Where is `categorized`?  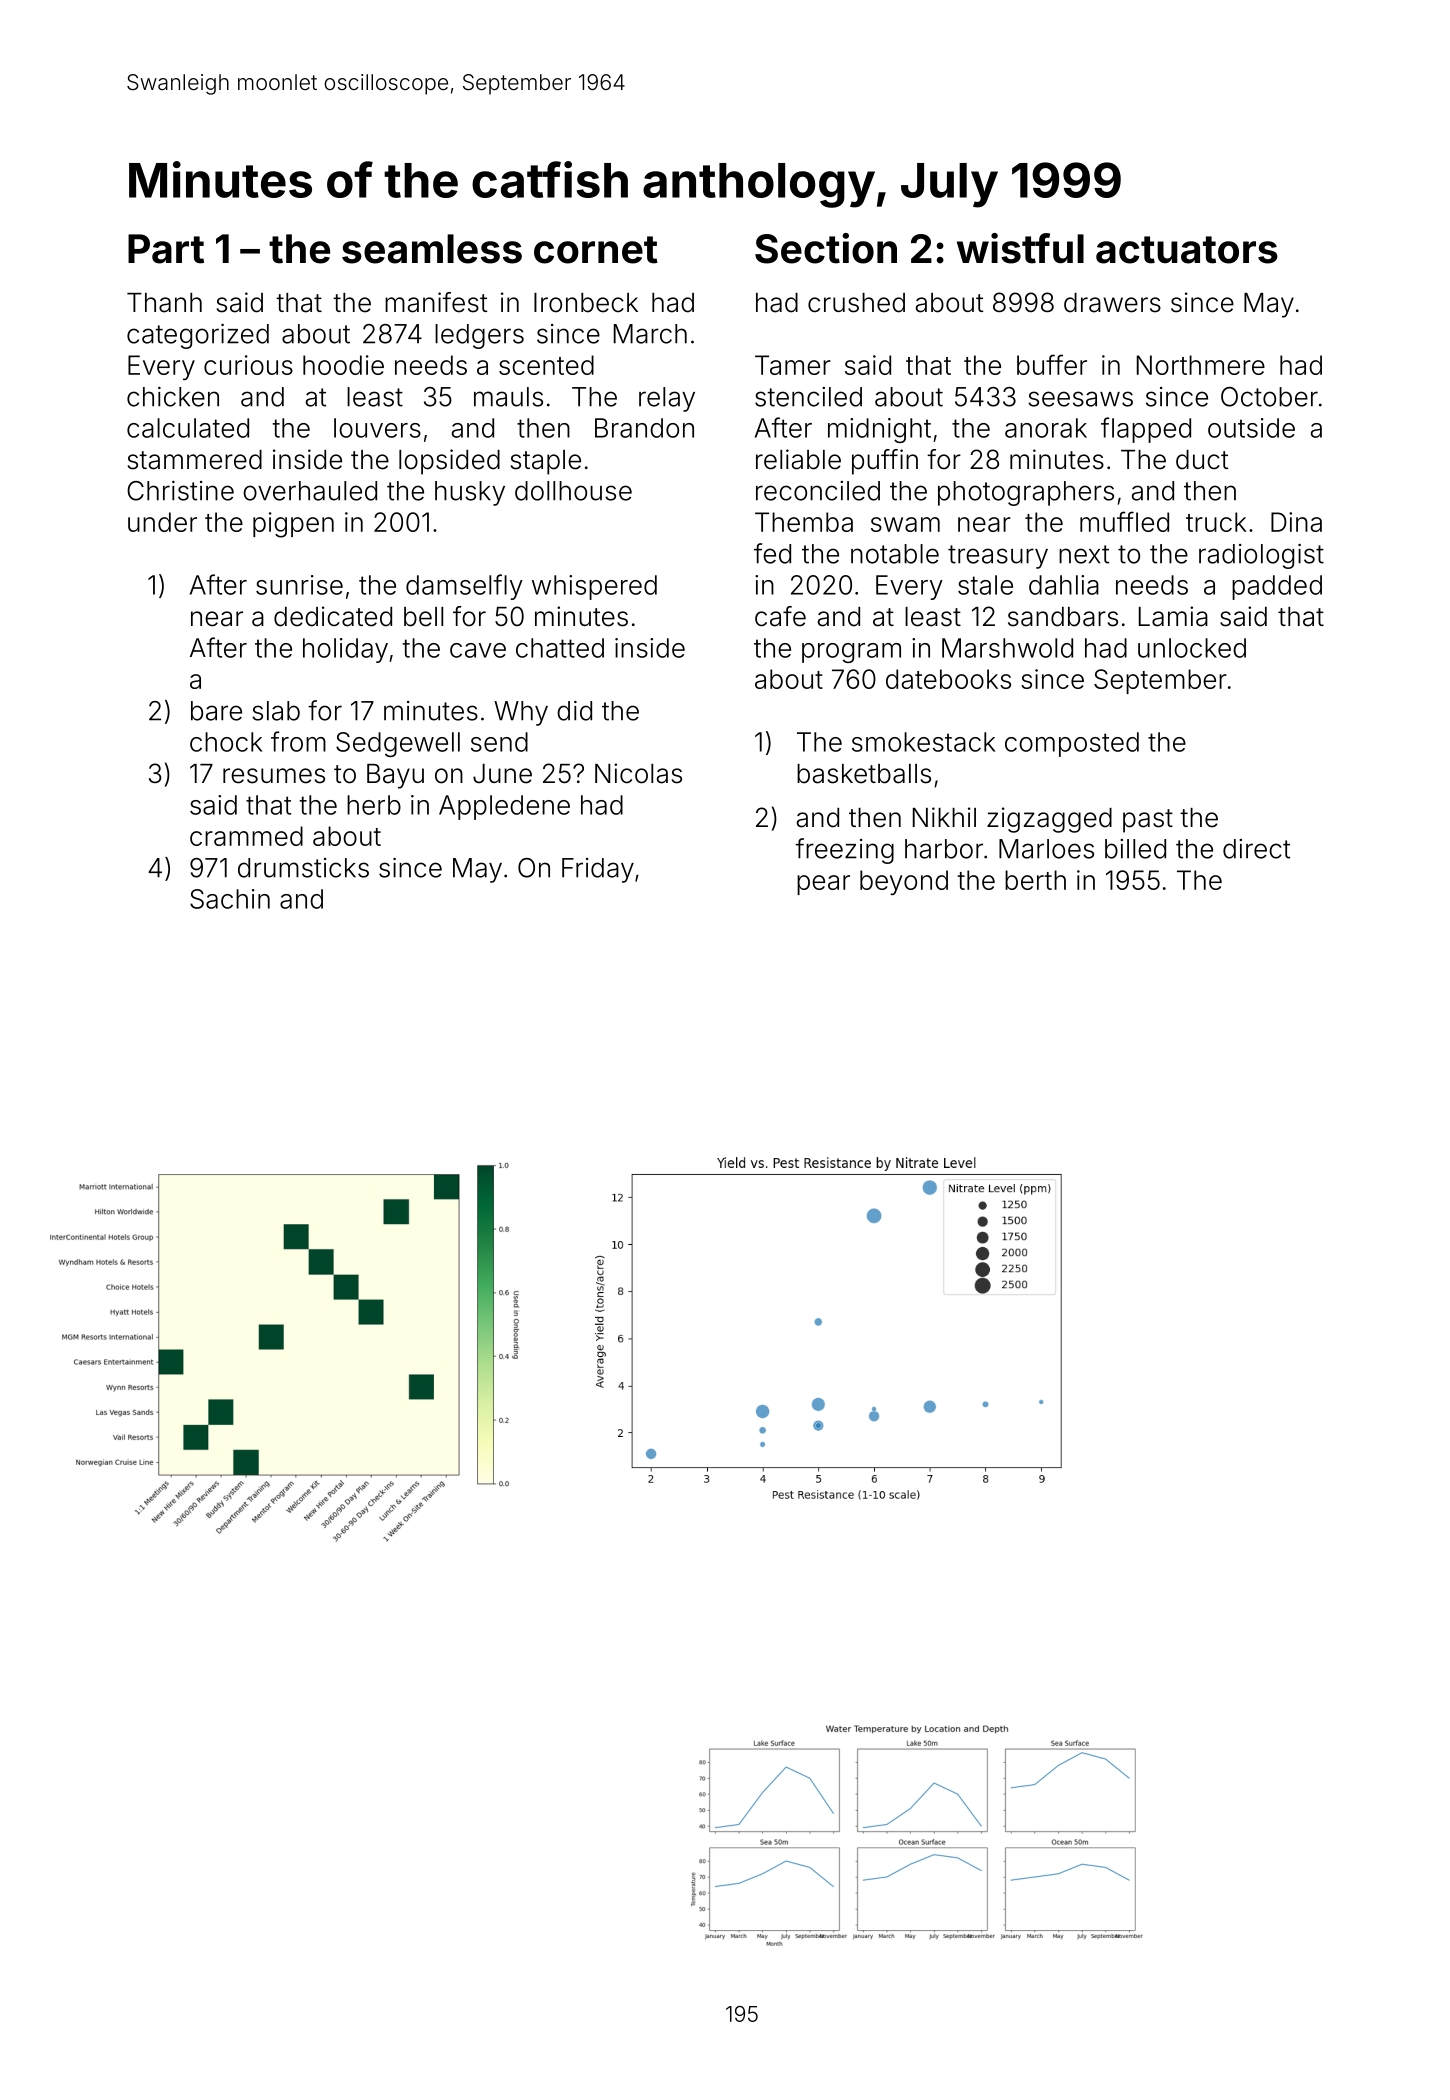
categorized is located at coordinates (198, 336).
